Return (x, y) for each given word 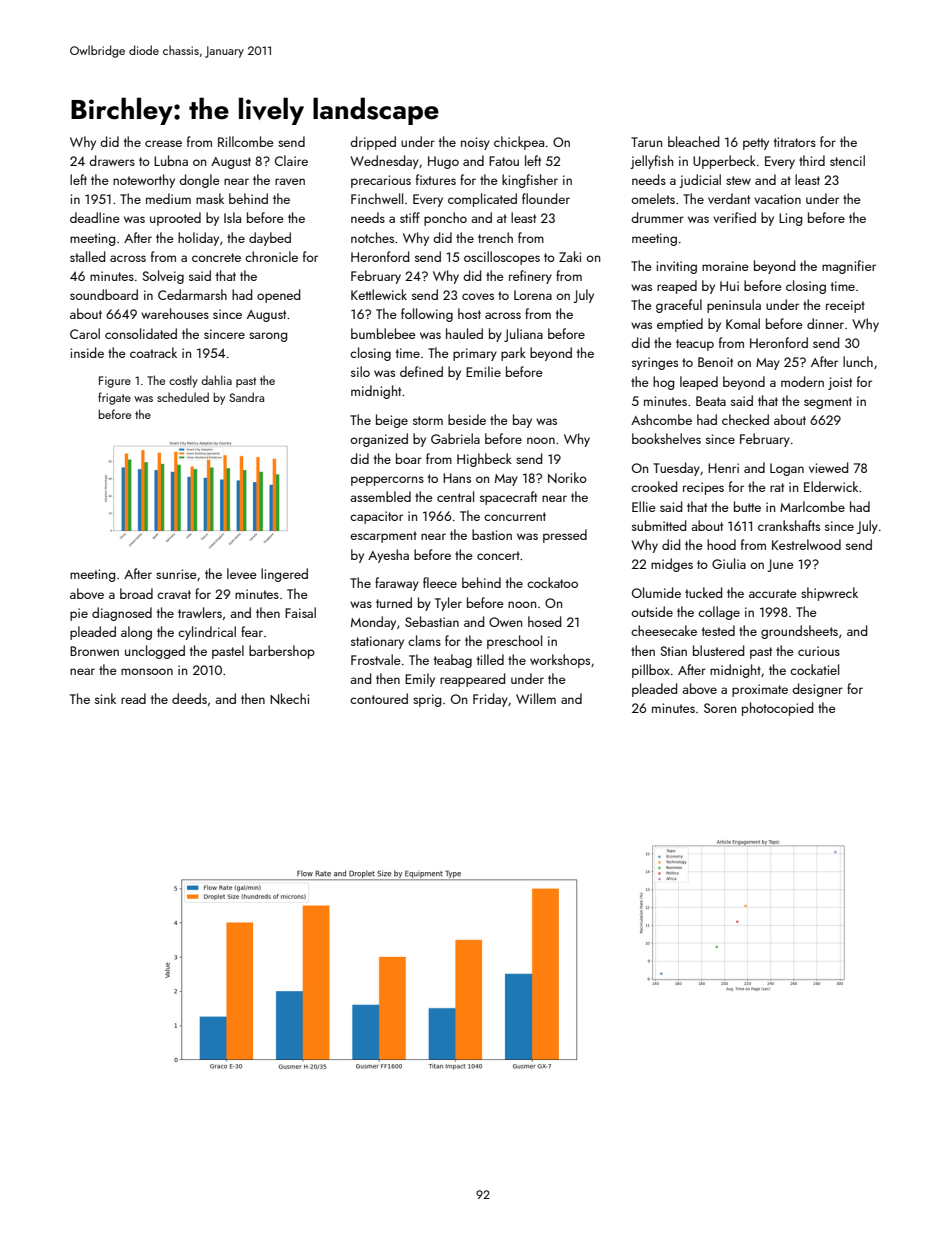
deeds (189, 698)
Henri (723, 468)
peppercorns (387, 481)
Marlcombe (812, 506)
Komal (743, 323)
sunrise (176, 574)
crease (163, 143)
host (469, 313)
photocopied (777, 709)
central (455, 496)
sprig (427, 700)
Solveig (163, 277)
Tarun (646, 142)
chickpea (519, 143)
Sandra (246, 397)
